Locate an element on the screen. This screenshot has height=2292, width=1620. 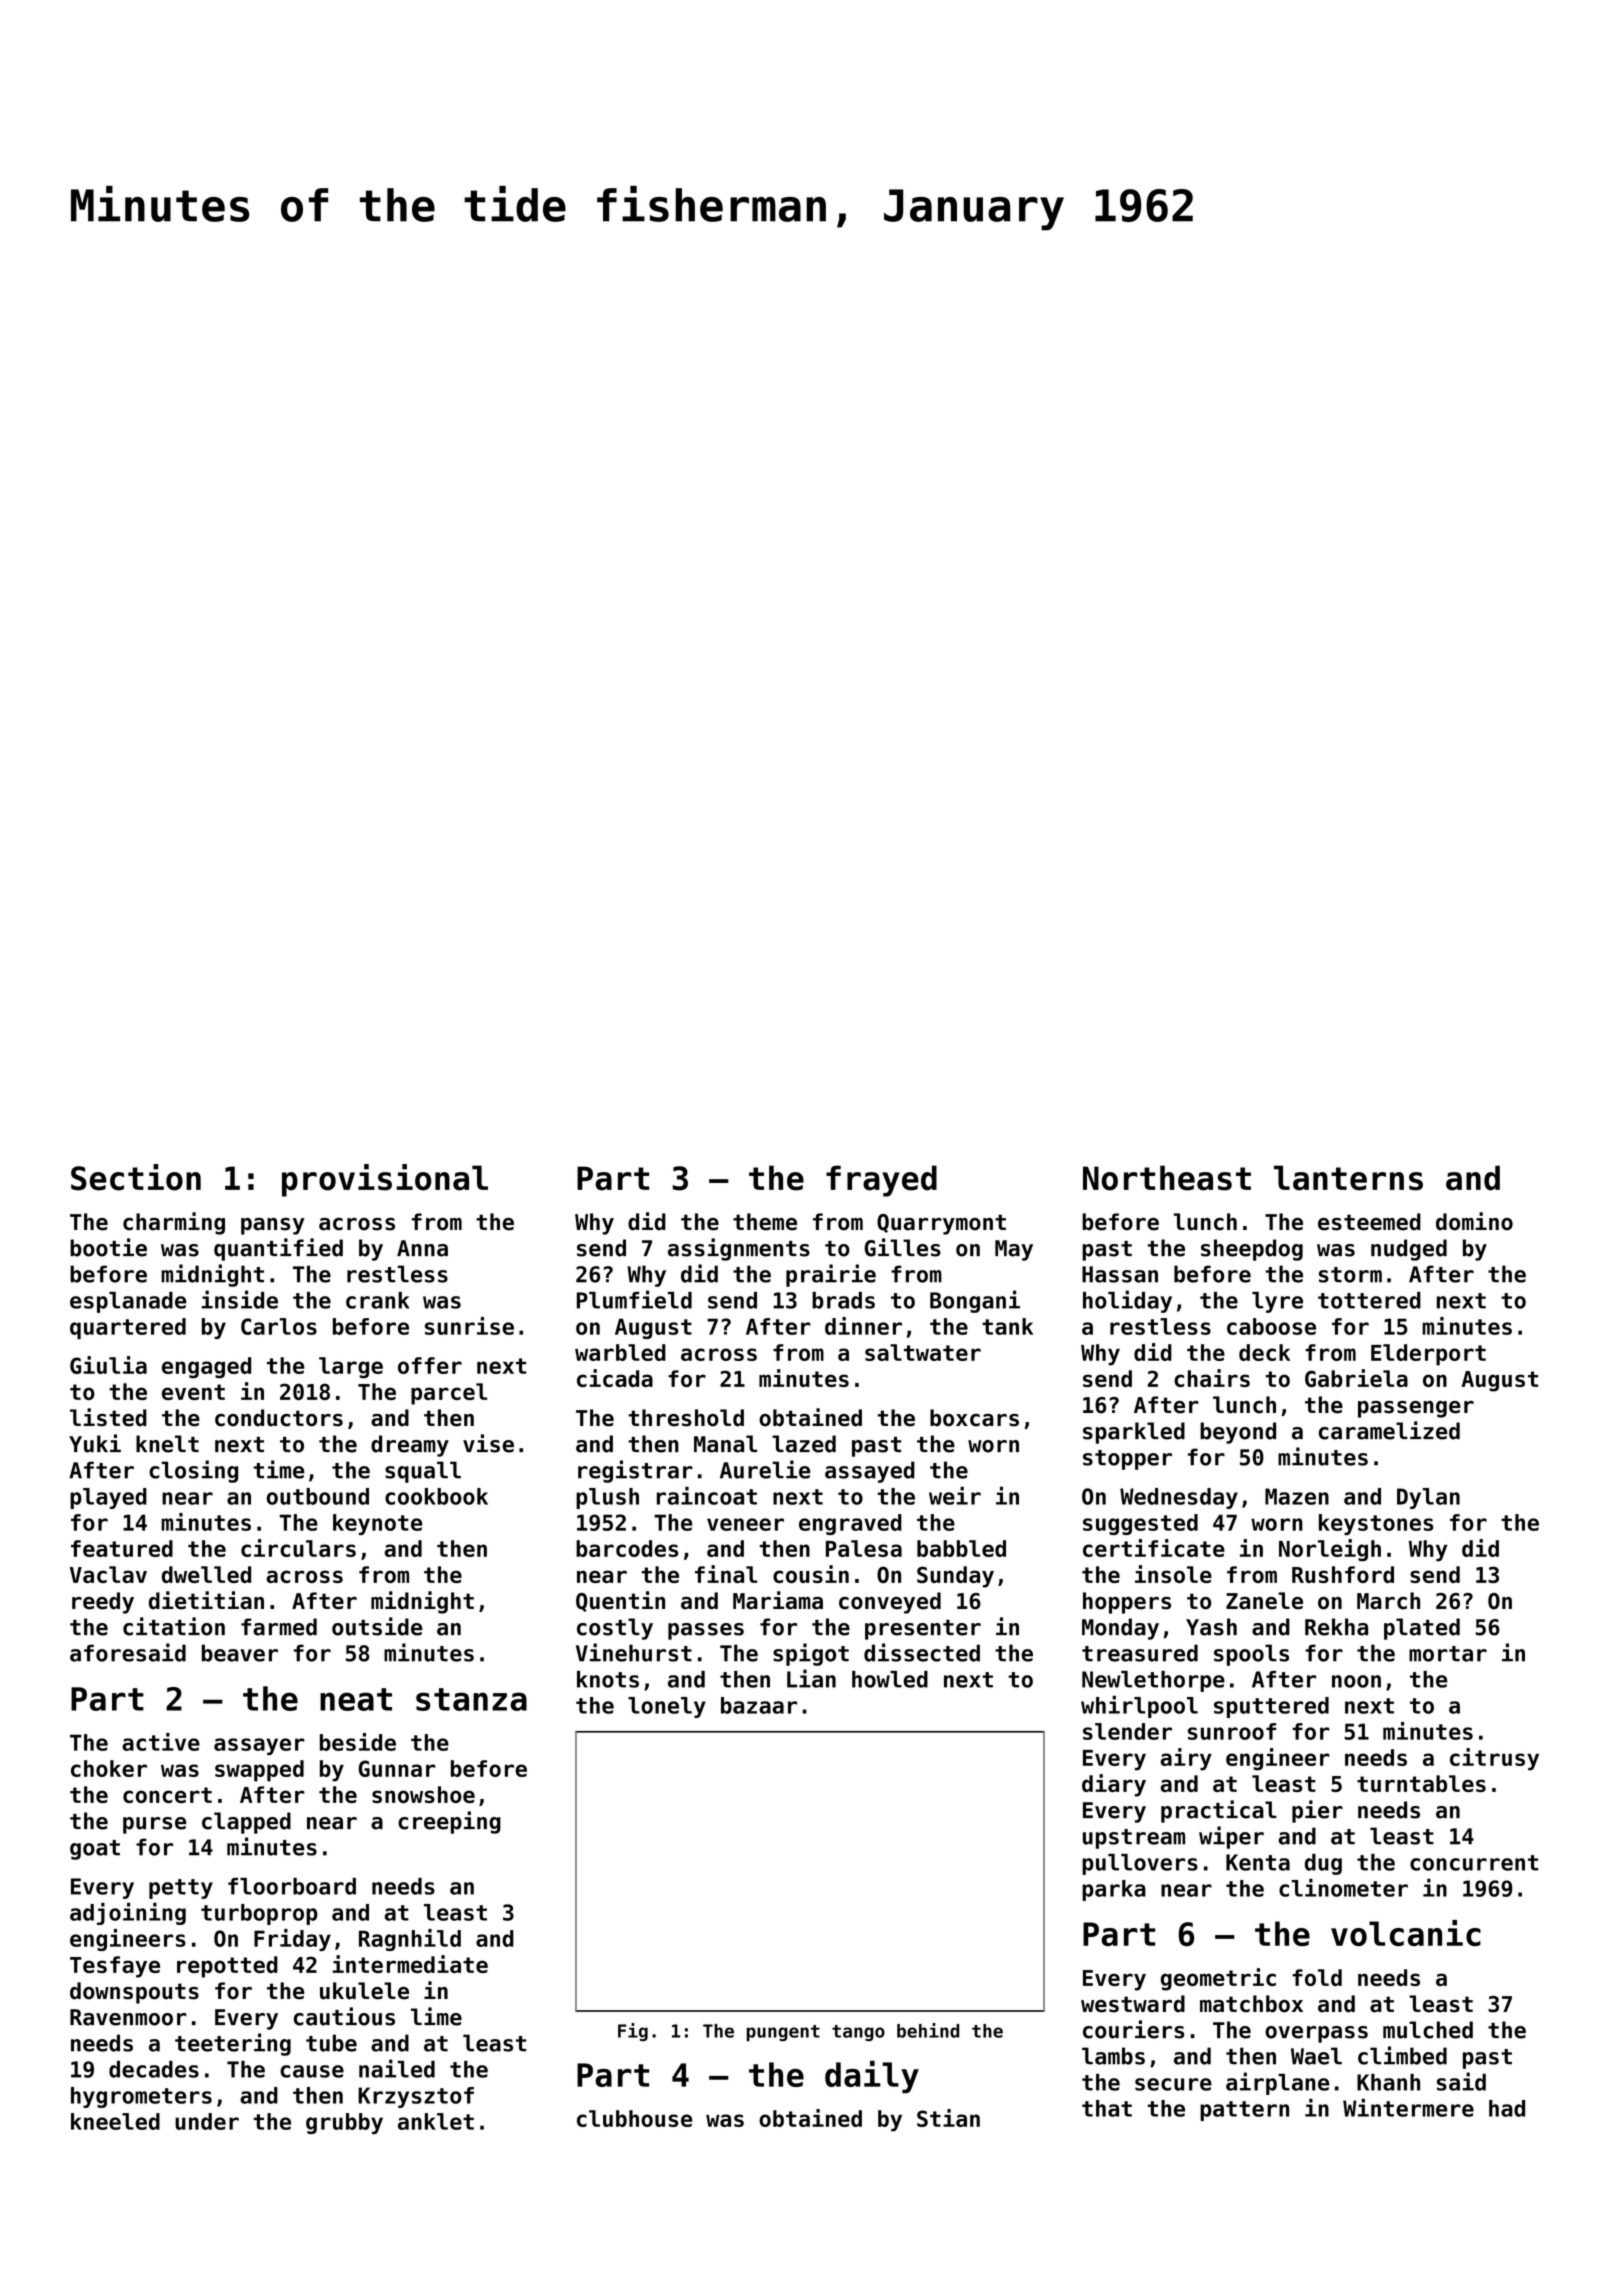
tube is located at coordinates (331, 2043).
